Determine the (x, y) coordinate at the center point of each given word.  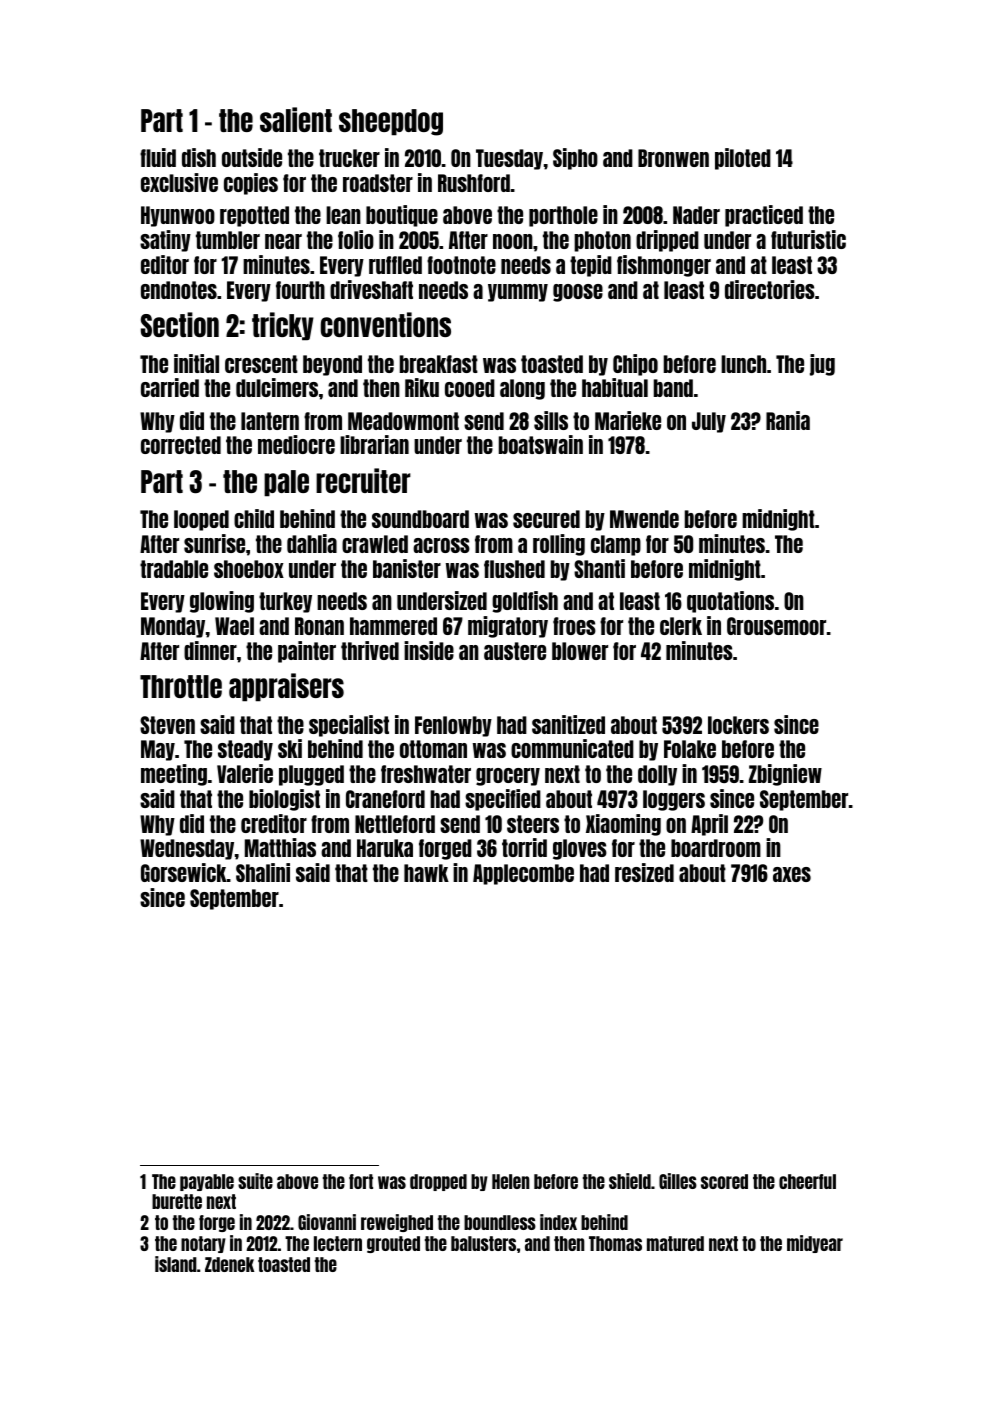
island (176, 1264)
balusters (483, 1243)
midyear (815, 1244)
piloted (743, 159)
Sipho (575, 159)
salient (296, 119)
